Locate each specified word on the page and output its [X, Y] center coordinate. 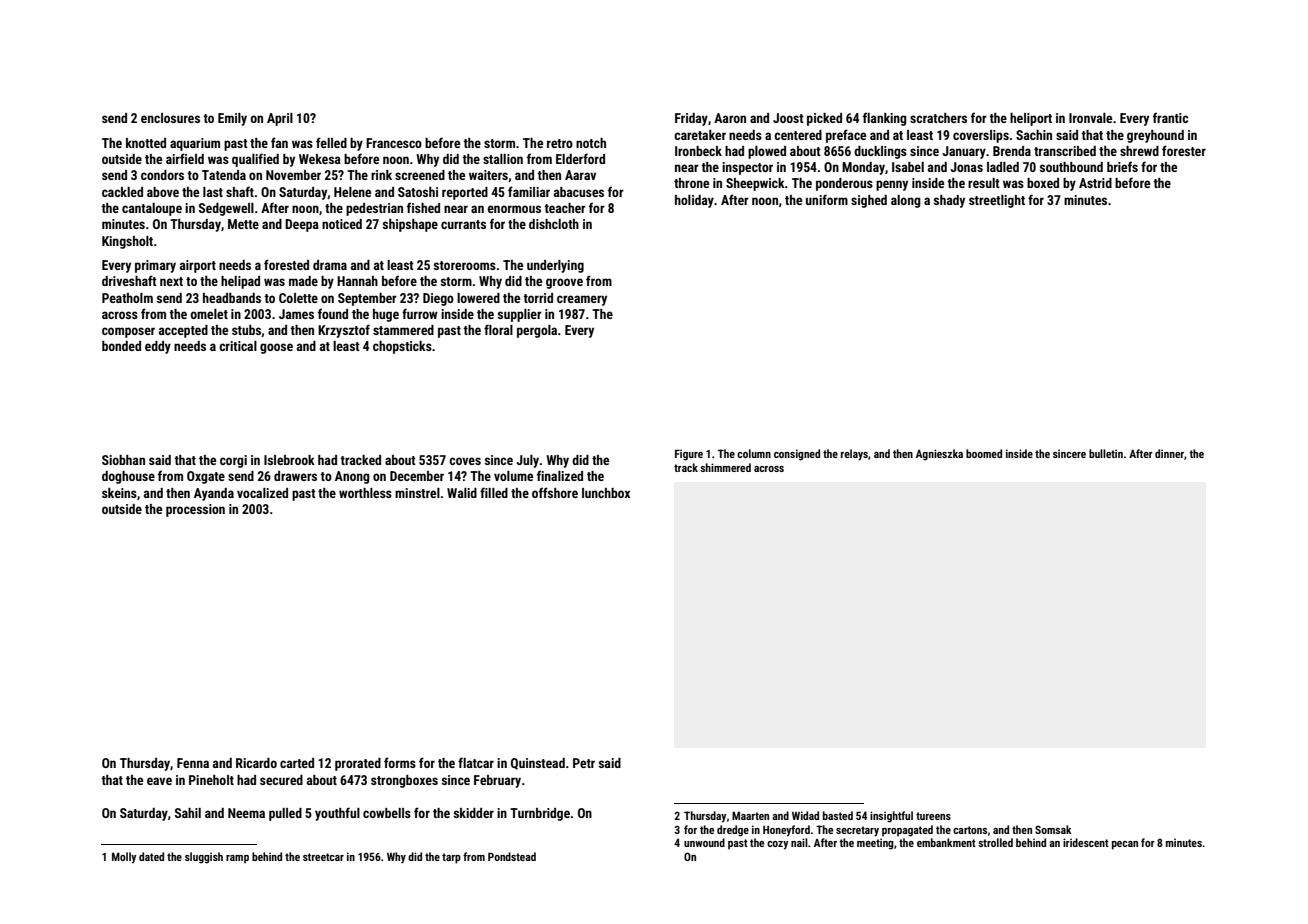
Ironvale [1090, 118]
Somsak [1053, 829]
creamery [582, 300]
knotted [146, 143]
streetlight [997, 201]
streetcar [323, 857]
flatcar [476, 762]
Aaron [730, 118]
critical [238, 346]
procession [195, 510]
